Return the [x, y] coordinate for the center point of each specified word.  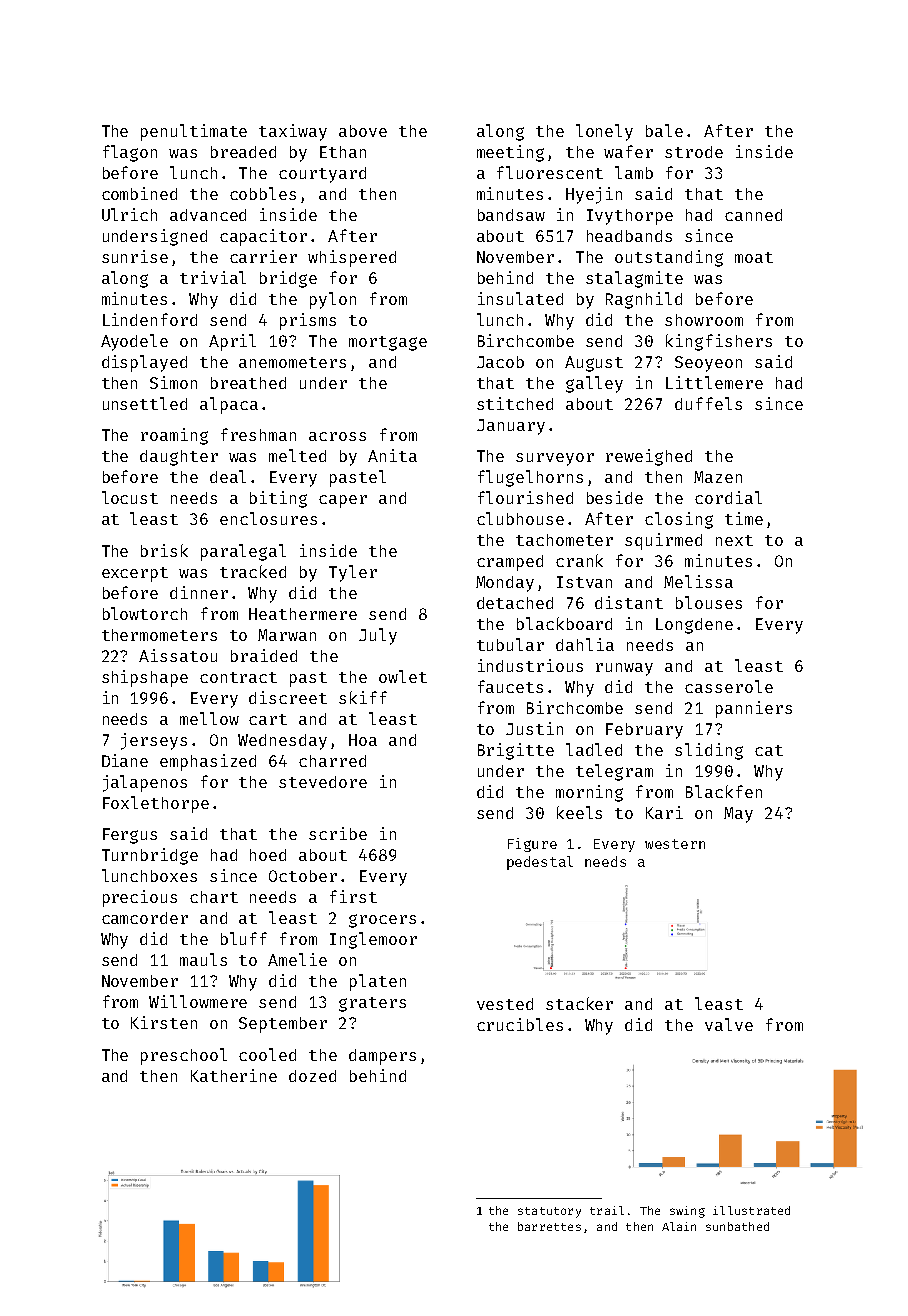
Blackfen [724, 791]
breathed [248, 383]
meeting [510, 153]
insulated [520, 298]
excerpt [135, 574]
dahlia [585, 644]
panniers [754, 709]
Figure [532, 845]
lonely [604, 132]
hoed [268, 855]
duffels [708, 403]
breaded [243, 152]
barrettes [549, 1226]
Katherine [234, 1075]
